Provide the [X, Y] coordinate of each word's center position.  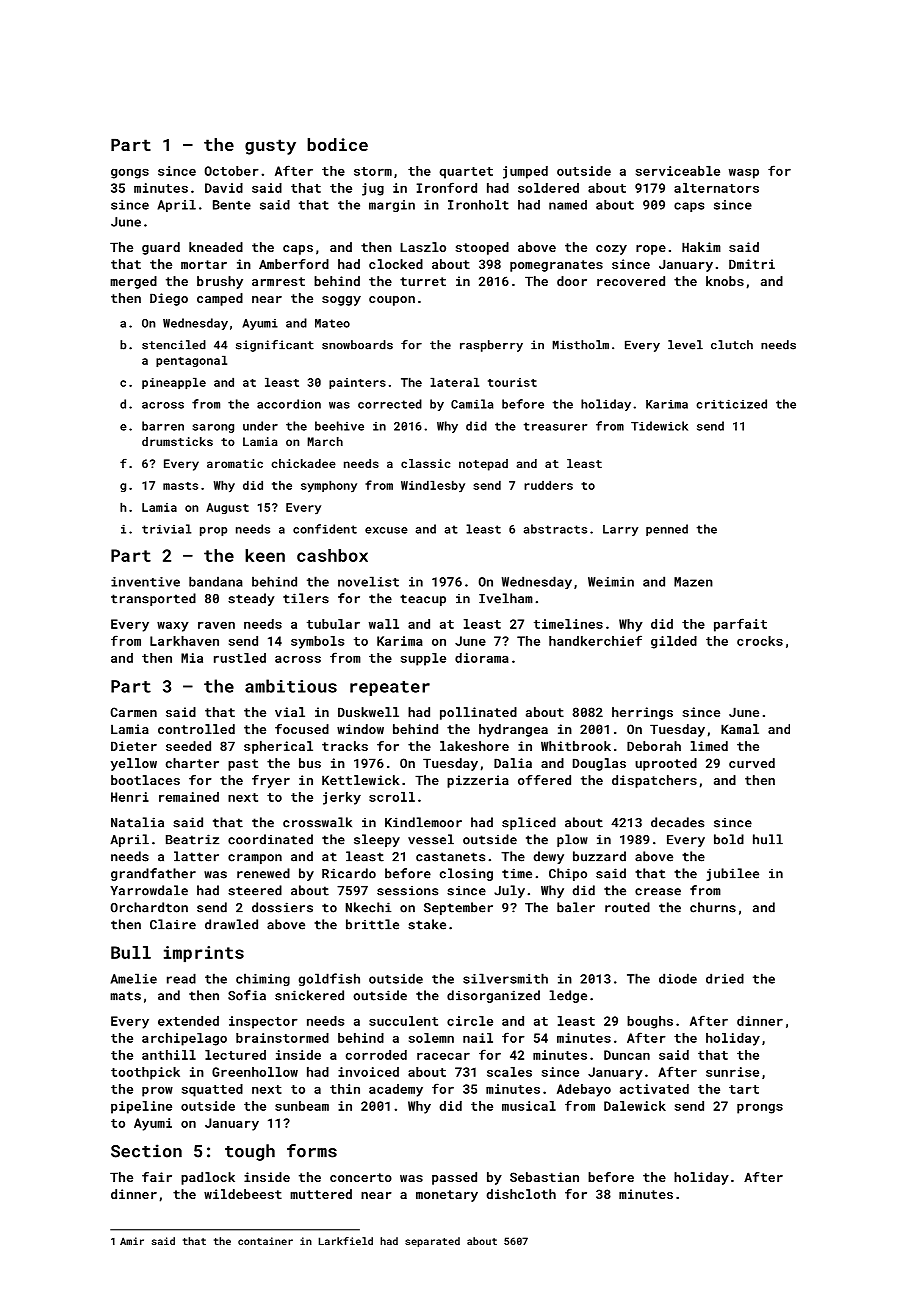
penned [667, 530]
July [509, 891]
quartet [466, 173]
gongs [130, 174]
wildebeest [243, 1194]
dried [725, 978]
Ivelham [506, 598]
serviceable [678, 171]
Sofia [247, 995]
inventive [145, 582]
